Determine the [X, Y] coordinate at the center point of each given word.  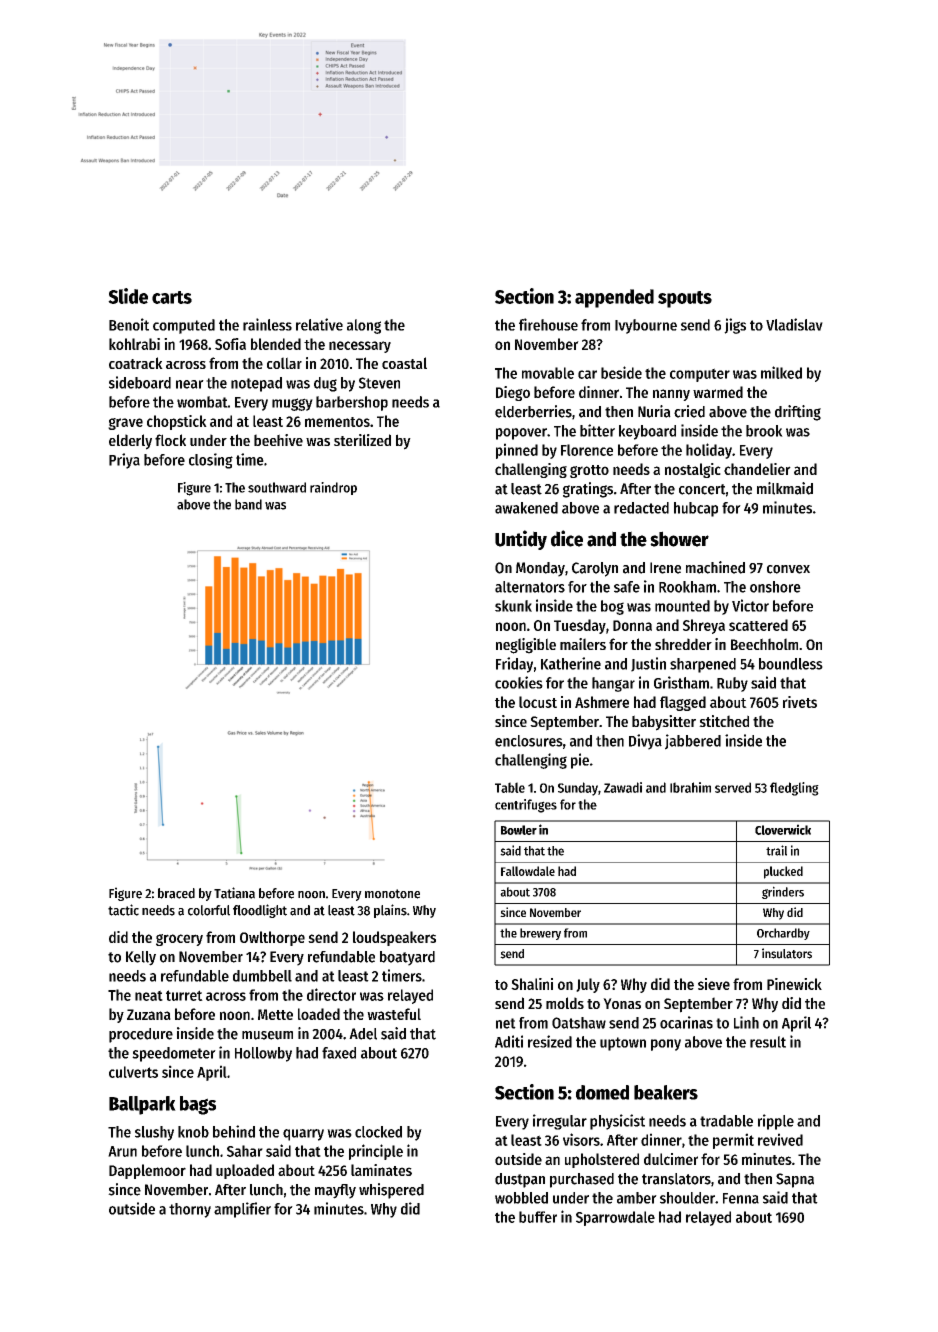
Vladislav [794, 324]
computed [184, 326]
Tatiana [234, 893]
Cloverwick [783, 829]
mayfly [335, 1191]
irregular [560, 1122]
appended [614, 298]
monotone [392, 894]
